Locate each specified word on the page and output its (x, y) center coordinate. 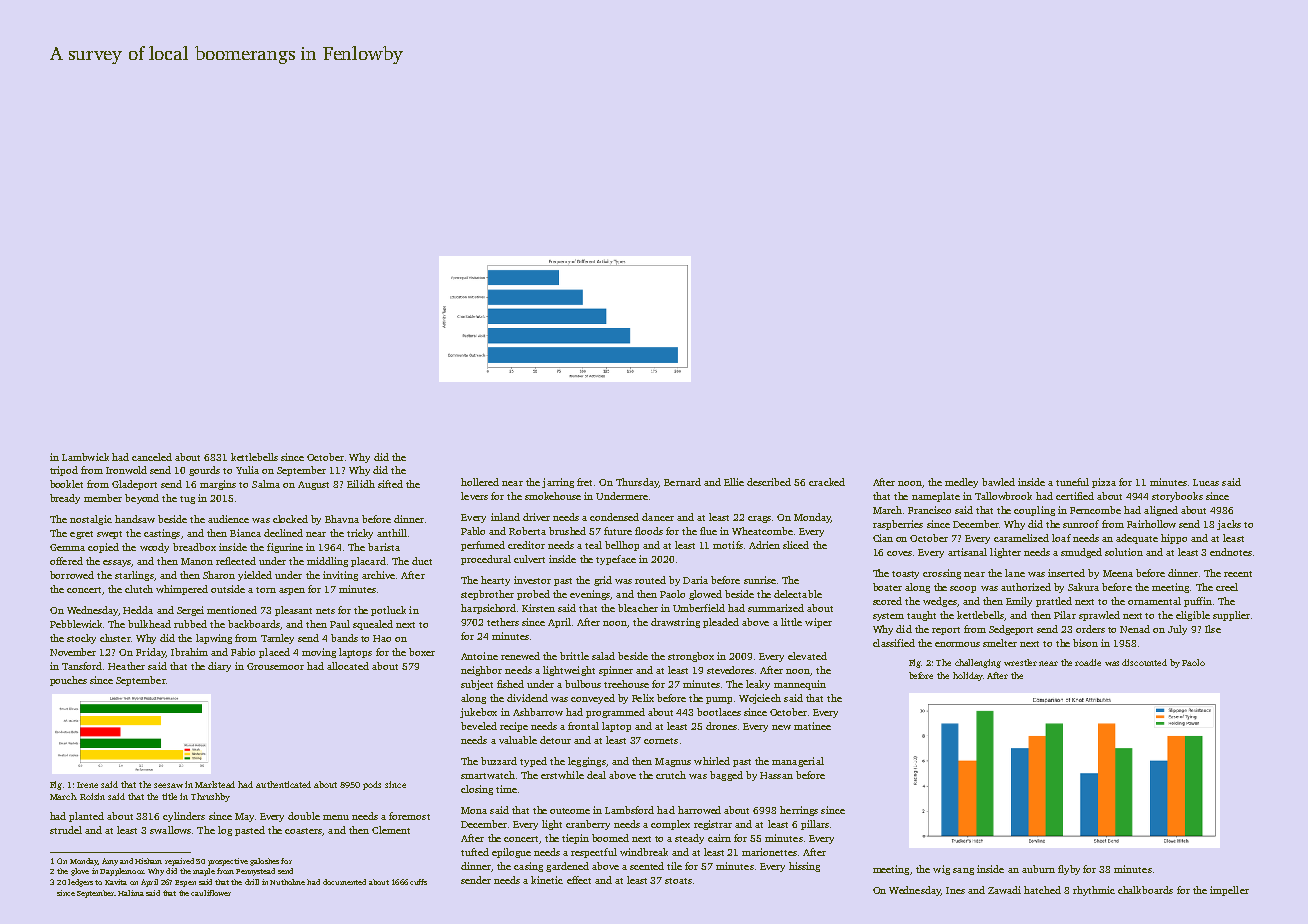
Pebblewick (76, 624)
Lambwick (85, 457)
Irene (87, 785)
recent (1238, 574)
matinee (812, 726)
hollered (480, 482)
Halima (131, 893)
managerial (798, 762)
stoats (678, 881)
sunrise (760, 580)
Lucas (1206, 482)
